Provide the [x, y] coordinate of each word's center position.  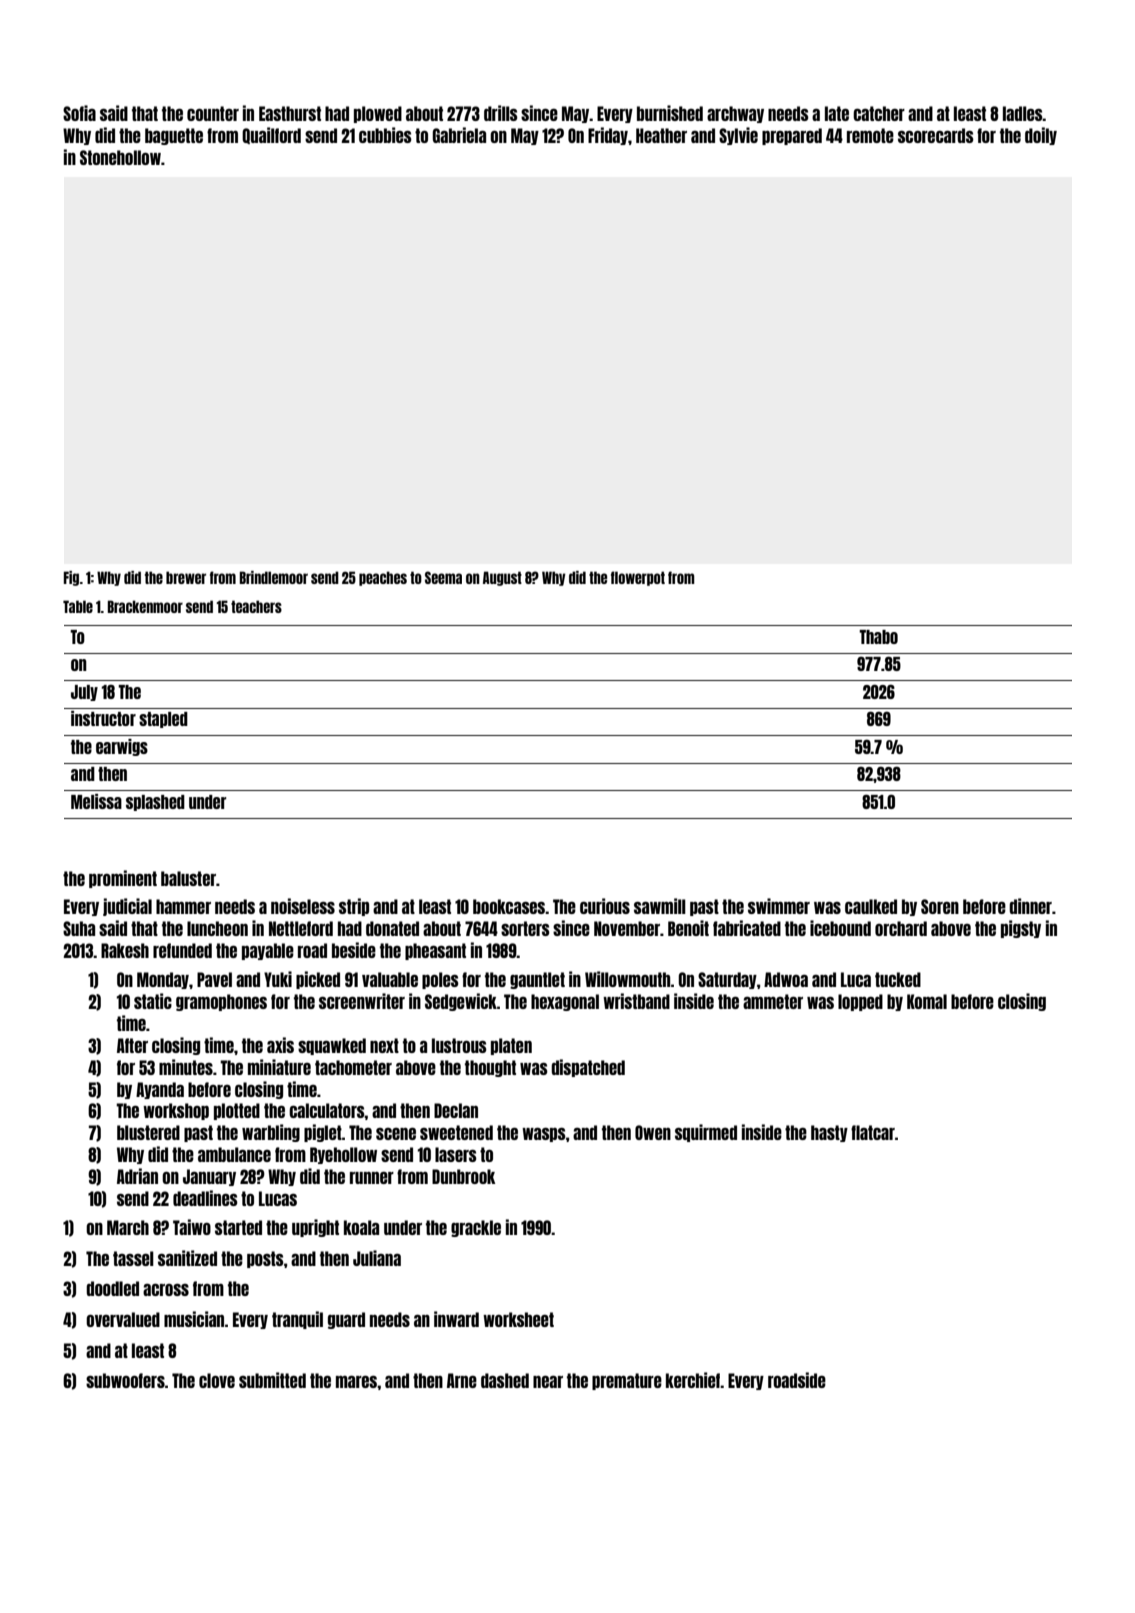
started [238, 1227]
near [548, 1381]
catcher [879, 113]
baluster [188, 878]
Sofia [79, 113]
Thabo [878, 637]
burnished [670, 113]
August [502, 578]
